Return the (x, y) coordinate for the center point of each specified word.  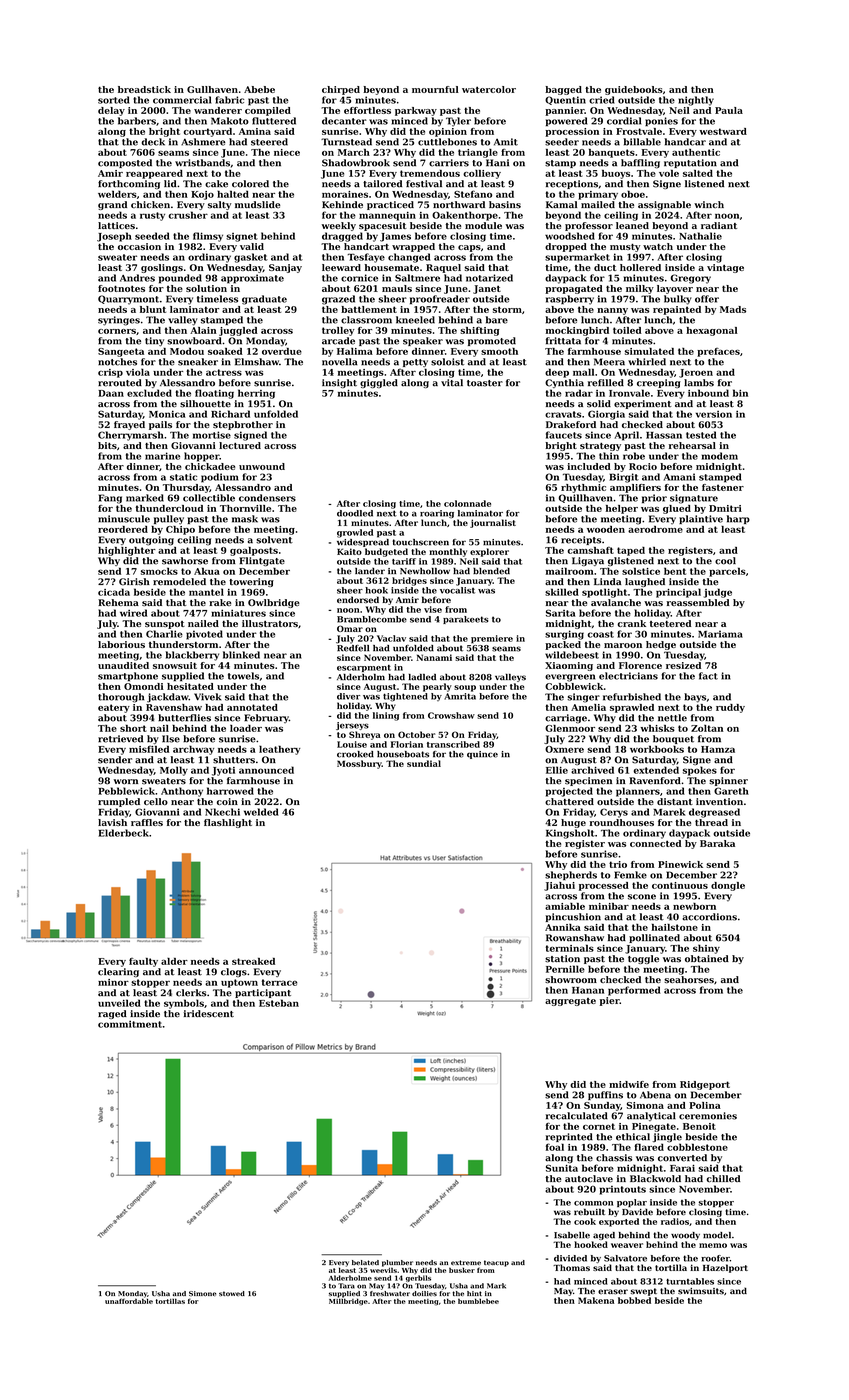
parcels (727, 572)
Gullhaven (212, 89)
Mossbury (359, 764)
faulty (143, 962)
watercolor (489, 89)
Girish (134, 582)
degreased (714, 813)
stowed (232, 1293)
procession (572, 132)
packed (563, 645)
